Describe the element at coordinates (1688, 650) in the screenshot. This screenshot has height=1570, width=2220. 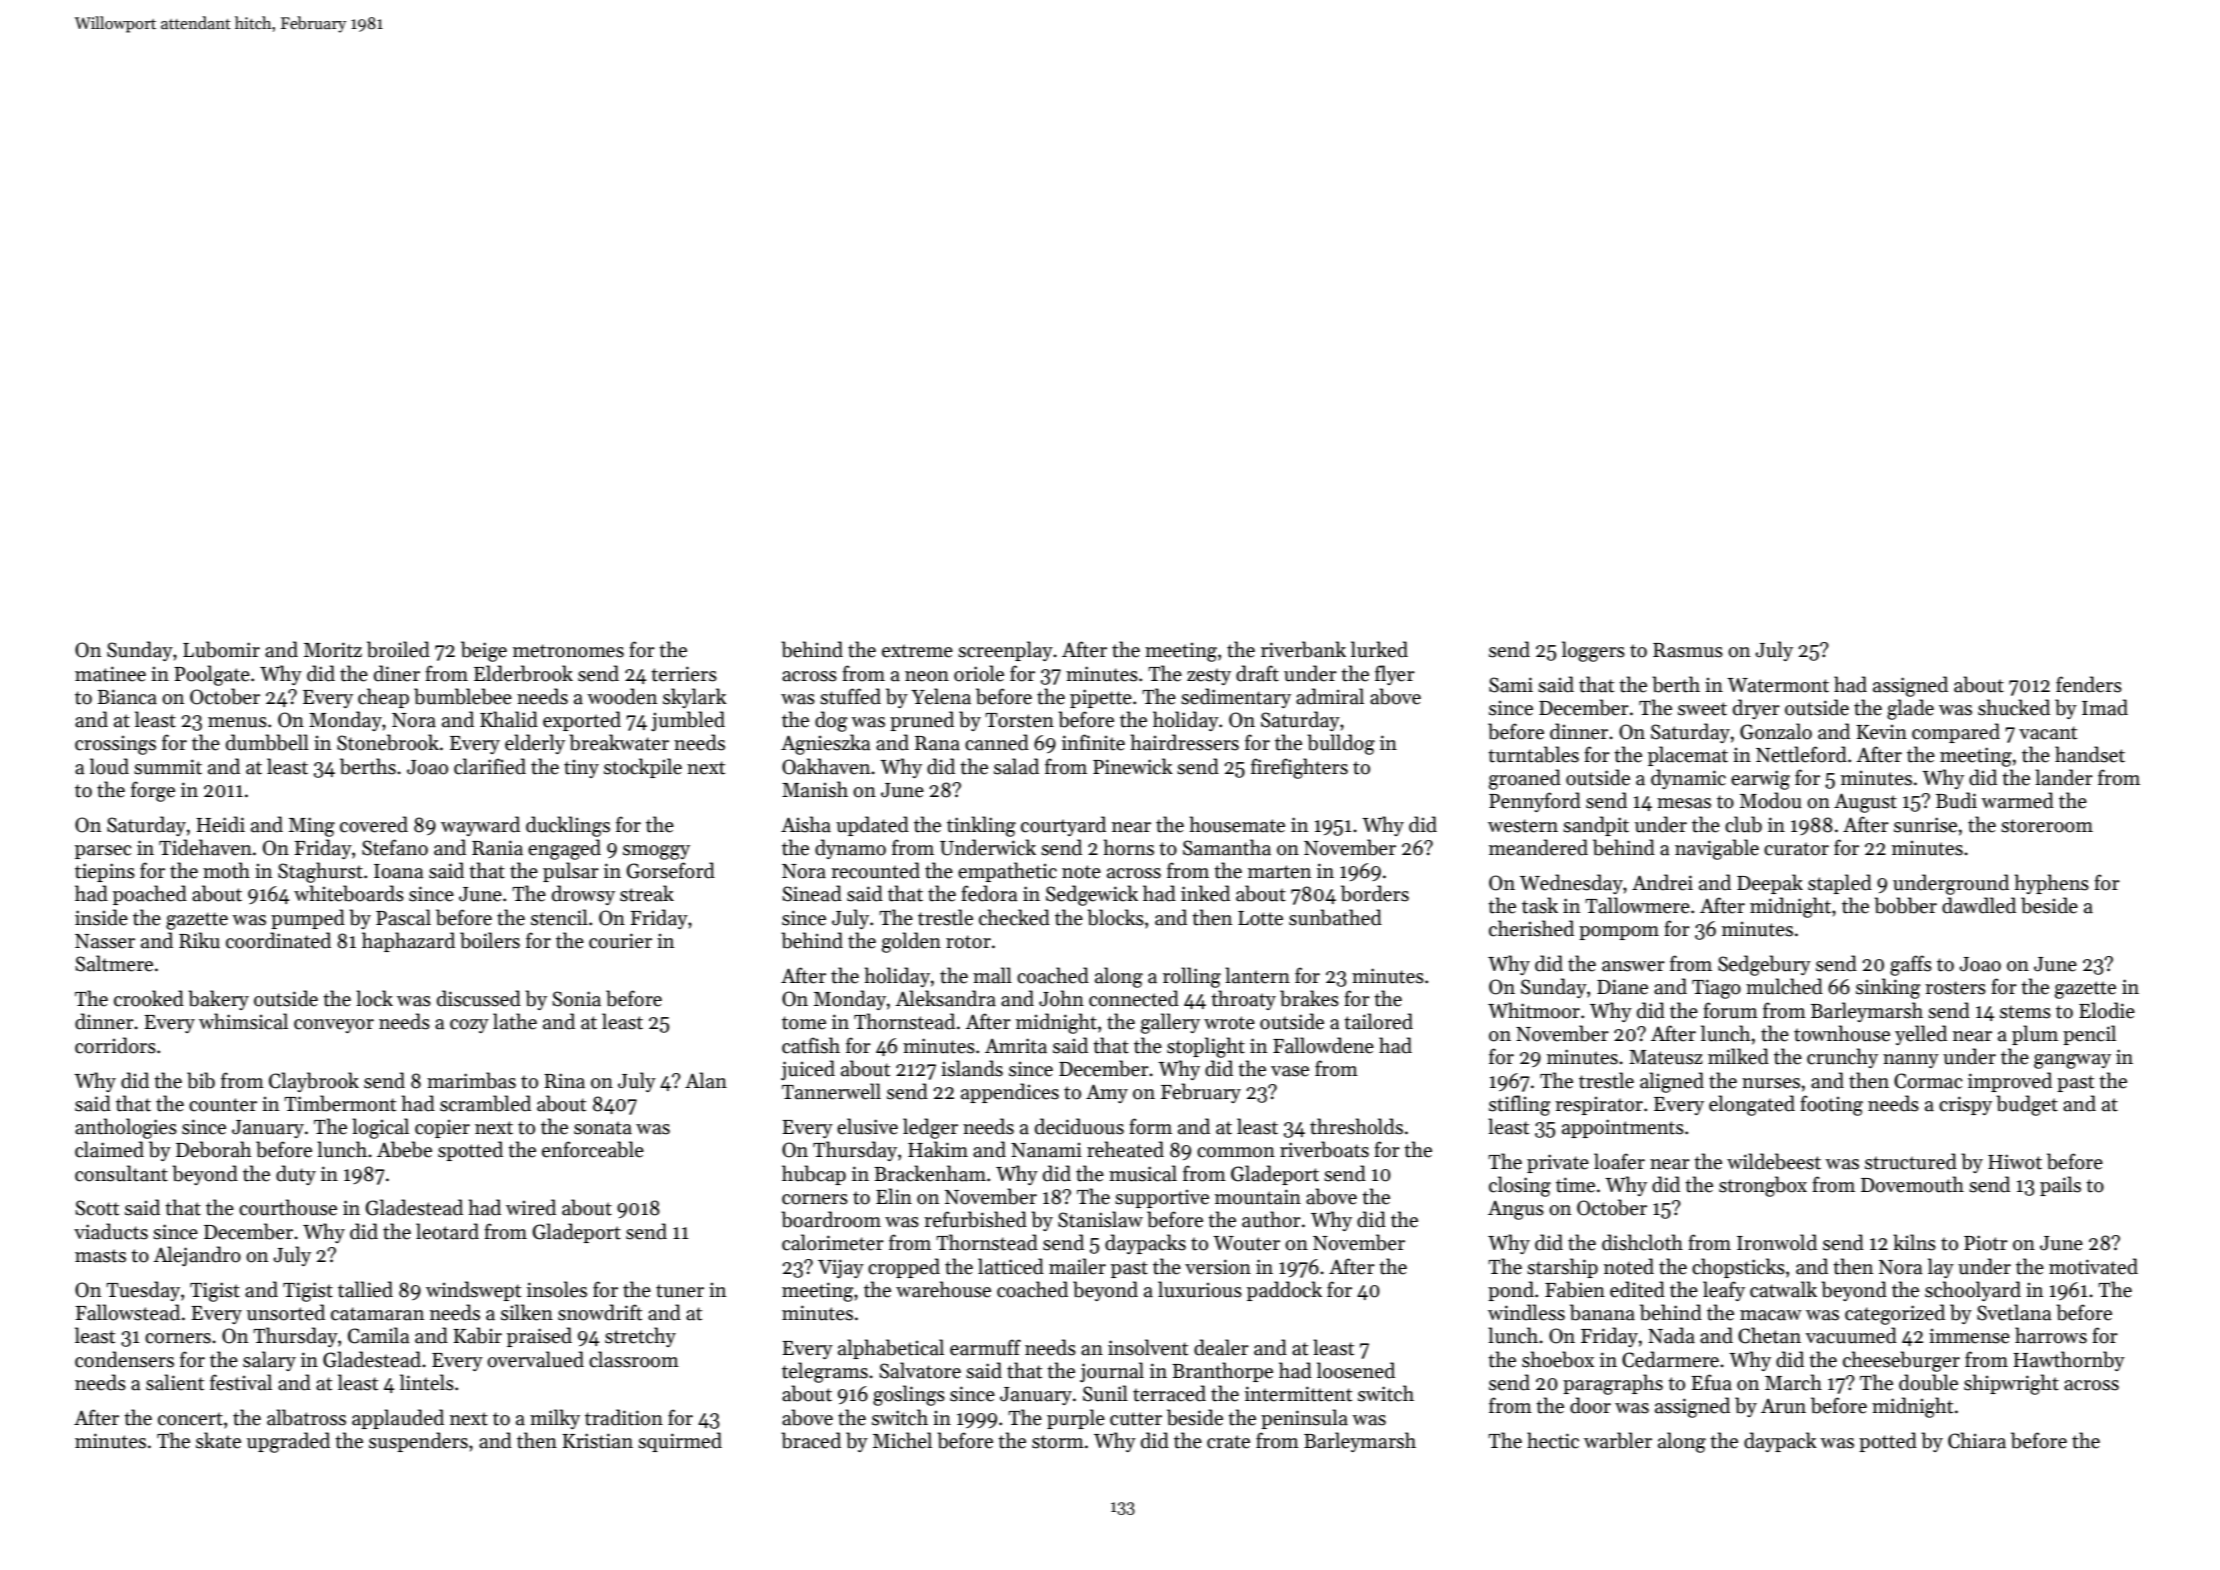
I see `Rasmus` at that location.
